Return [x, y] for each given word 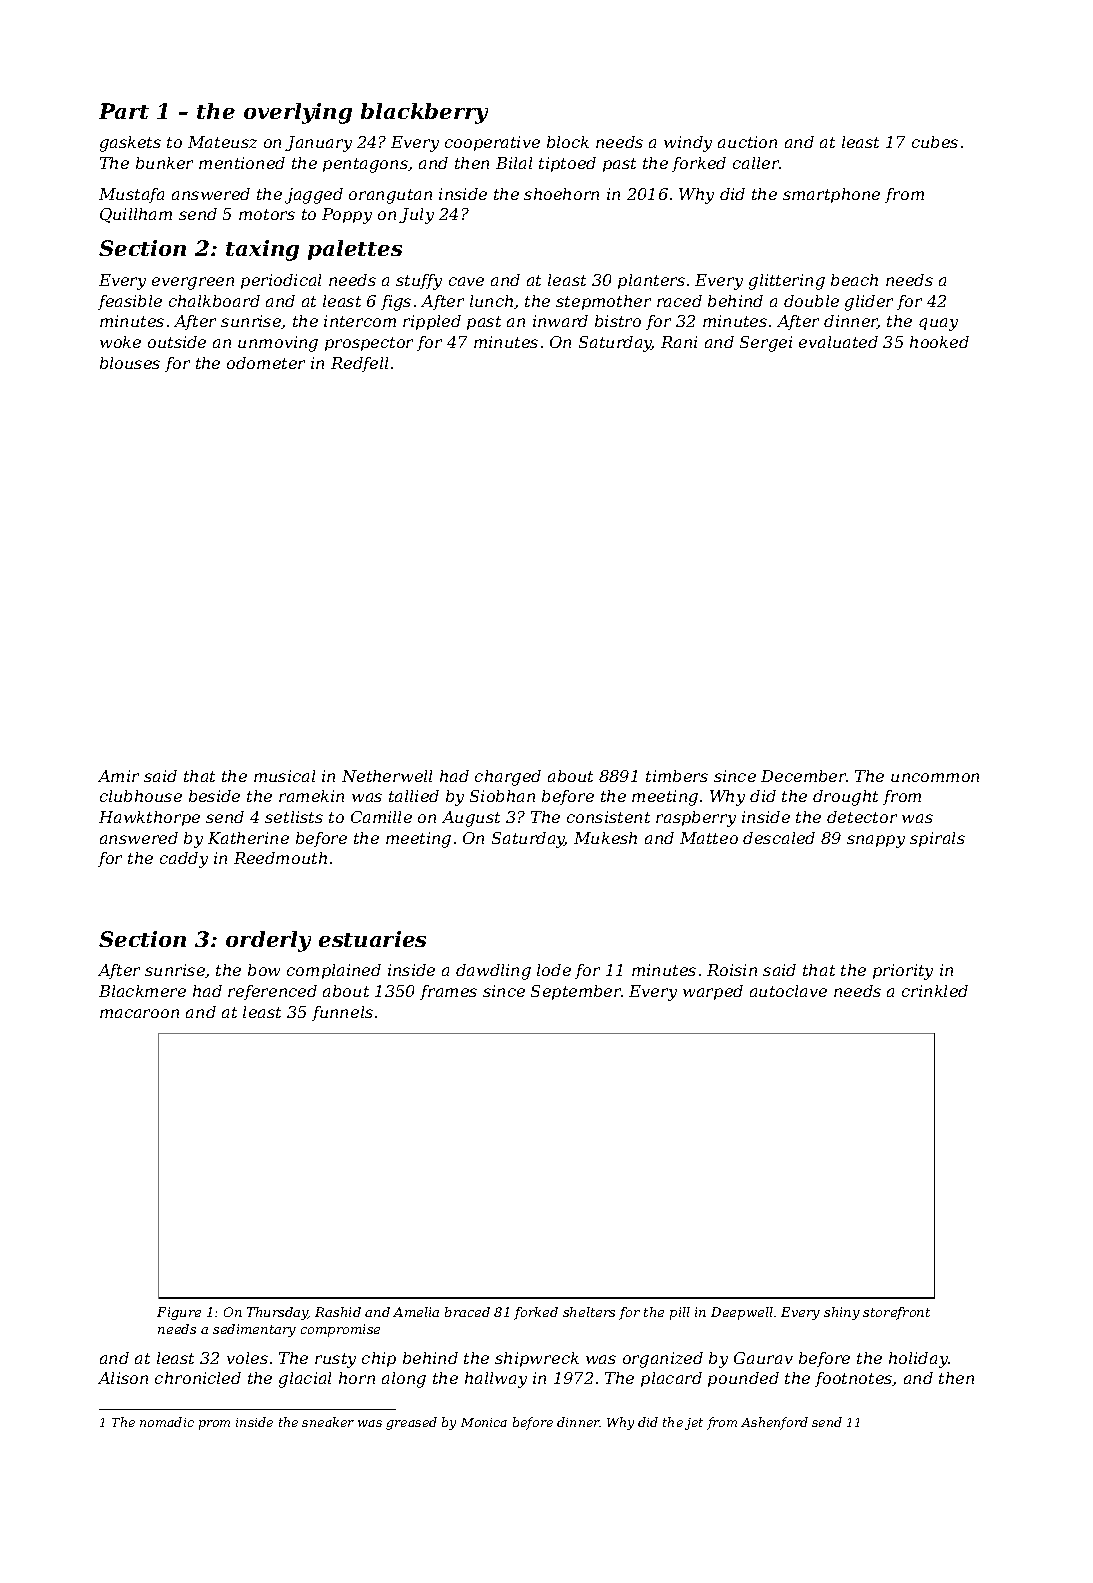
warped [713, 992]
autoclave [788, 991]
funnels [342, 1013]
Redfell [359, 364]
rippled [432, 322]
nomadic [167, 1422]
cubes [935, 142]
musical [284, 776]
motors [267, 214]
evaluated [838, 342]
